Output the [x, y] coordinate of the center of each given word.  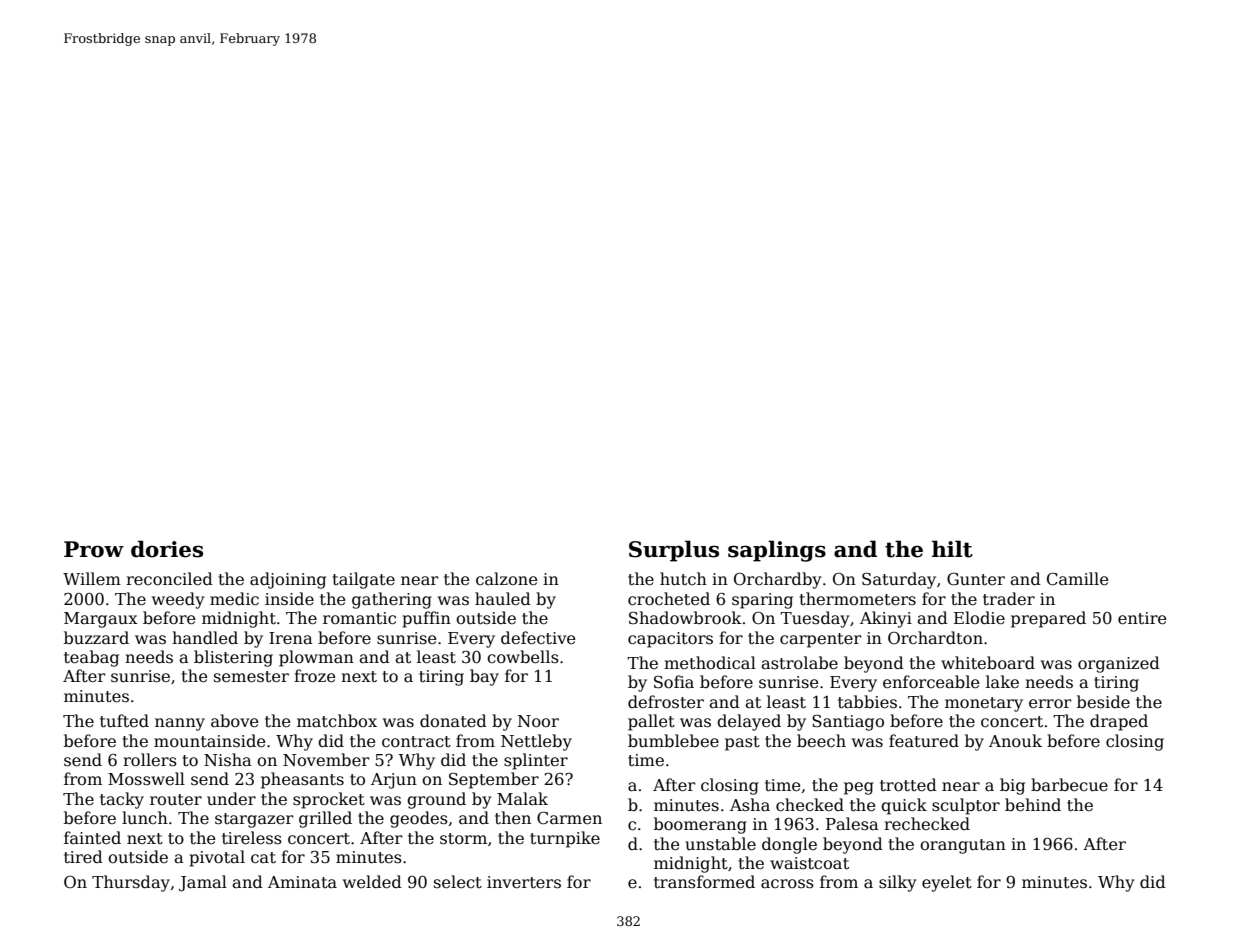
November [326, 760]
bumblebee [673, 741]
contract [416, 741]
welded [372, 882]
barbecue [1069, 785]
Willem [92, 579]
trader [1009, 599]
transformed [704, 882]
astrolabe [799, 663]
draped [1119, 722]
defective [538, 638]
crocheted [669, 599]
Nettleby [536, 742]
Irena [291, 638]
